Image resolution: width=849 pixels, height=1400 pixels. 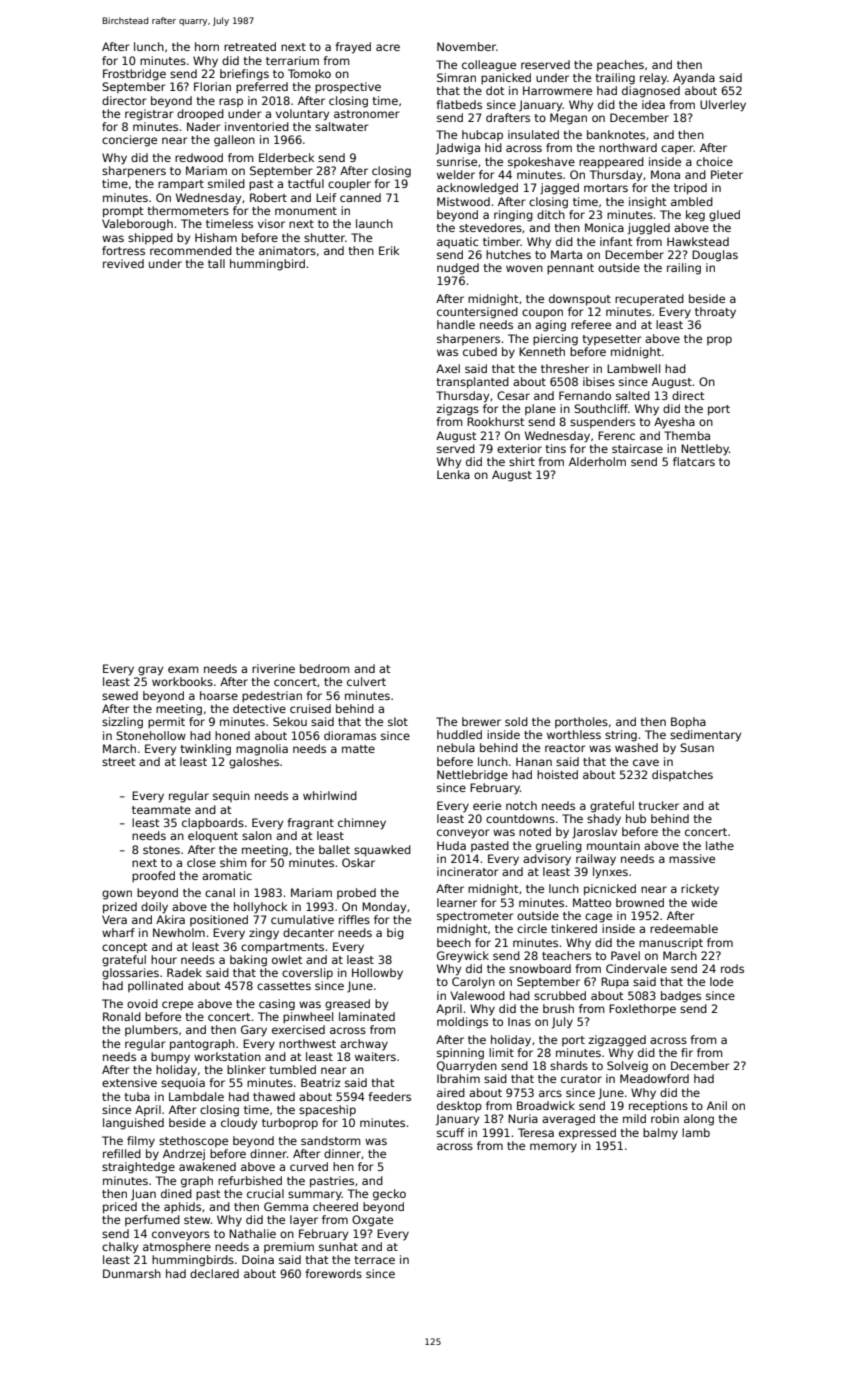 What do you see at coordinates (374, 1260) in the screenshot?
I see `terrace` at bounding box center [374, 1260].
